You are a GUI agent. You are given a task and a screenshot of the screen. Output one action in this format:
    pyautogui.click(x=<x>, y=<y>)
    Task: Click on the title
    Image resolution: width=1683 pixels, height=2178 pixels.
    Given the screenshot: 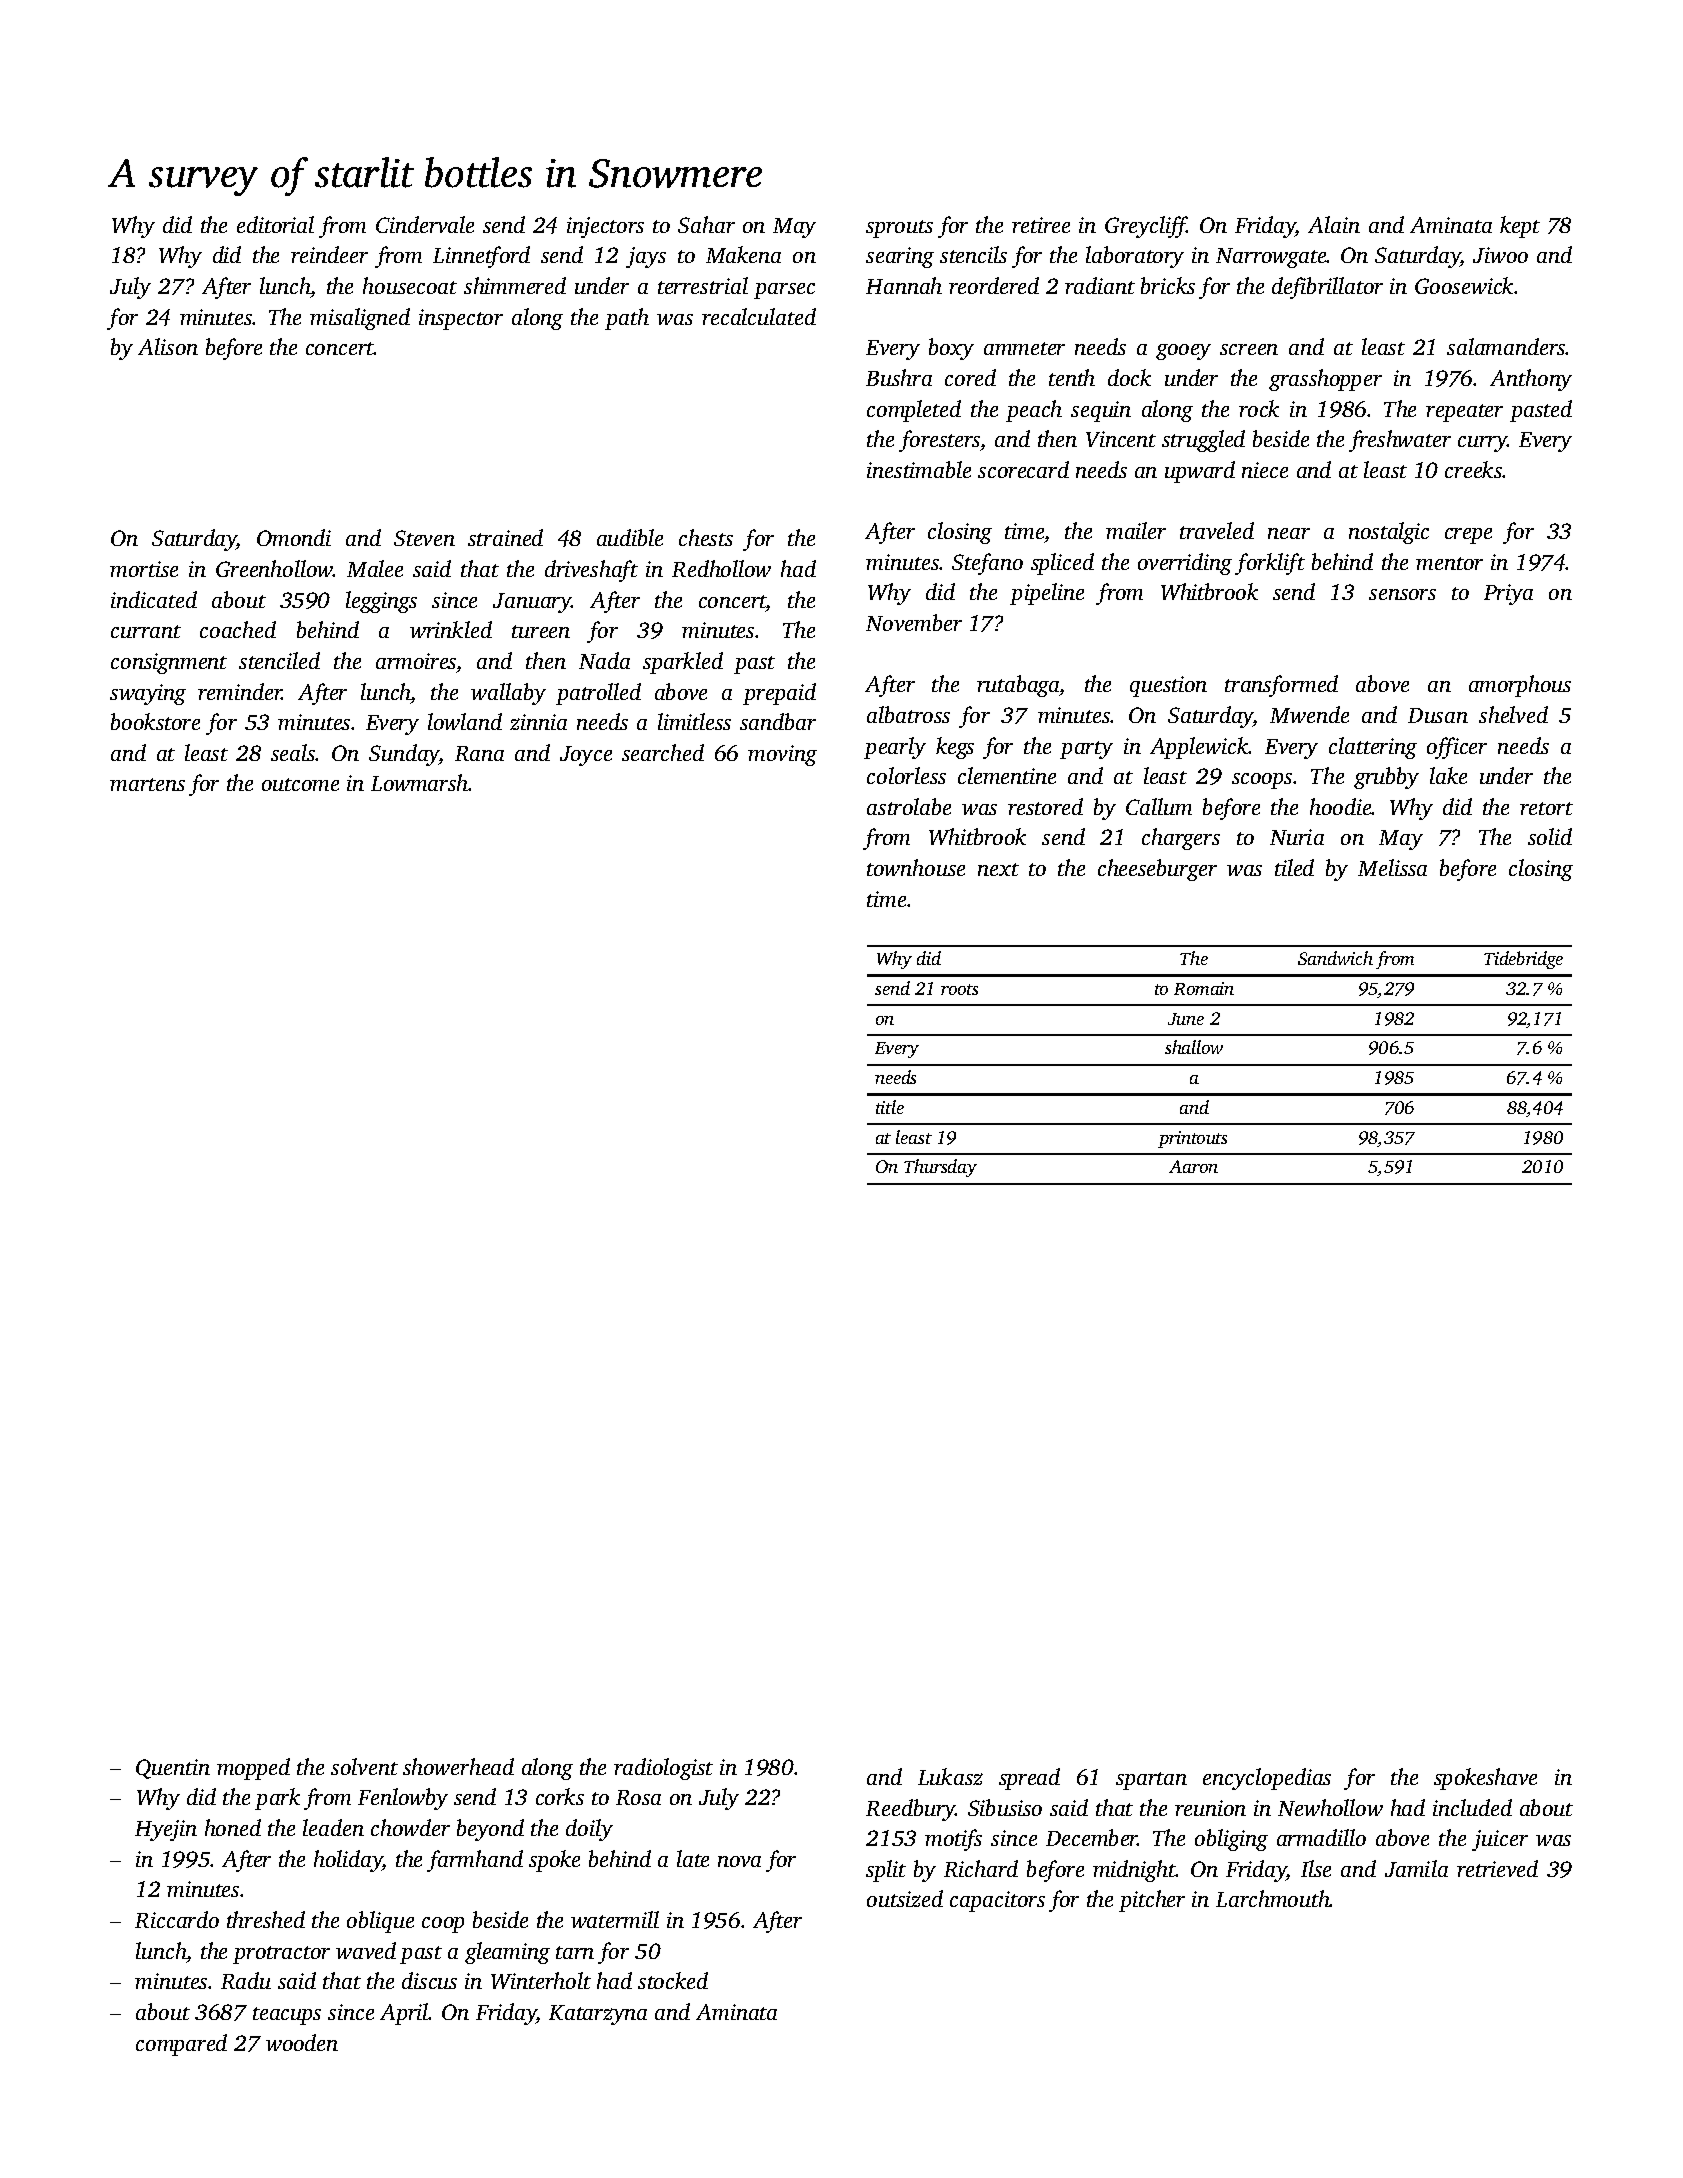 What is the action you would take?
    pyautogui.click(x=890, y=1107)
